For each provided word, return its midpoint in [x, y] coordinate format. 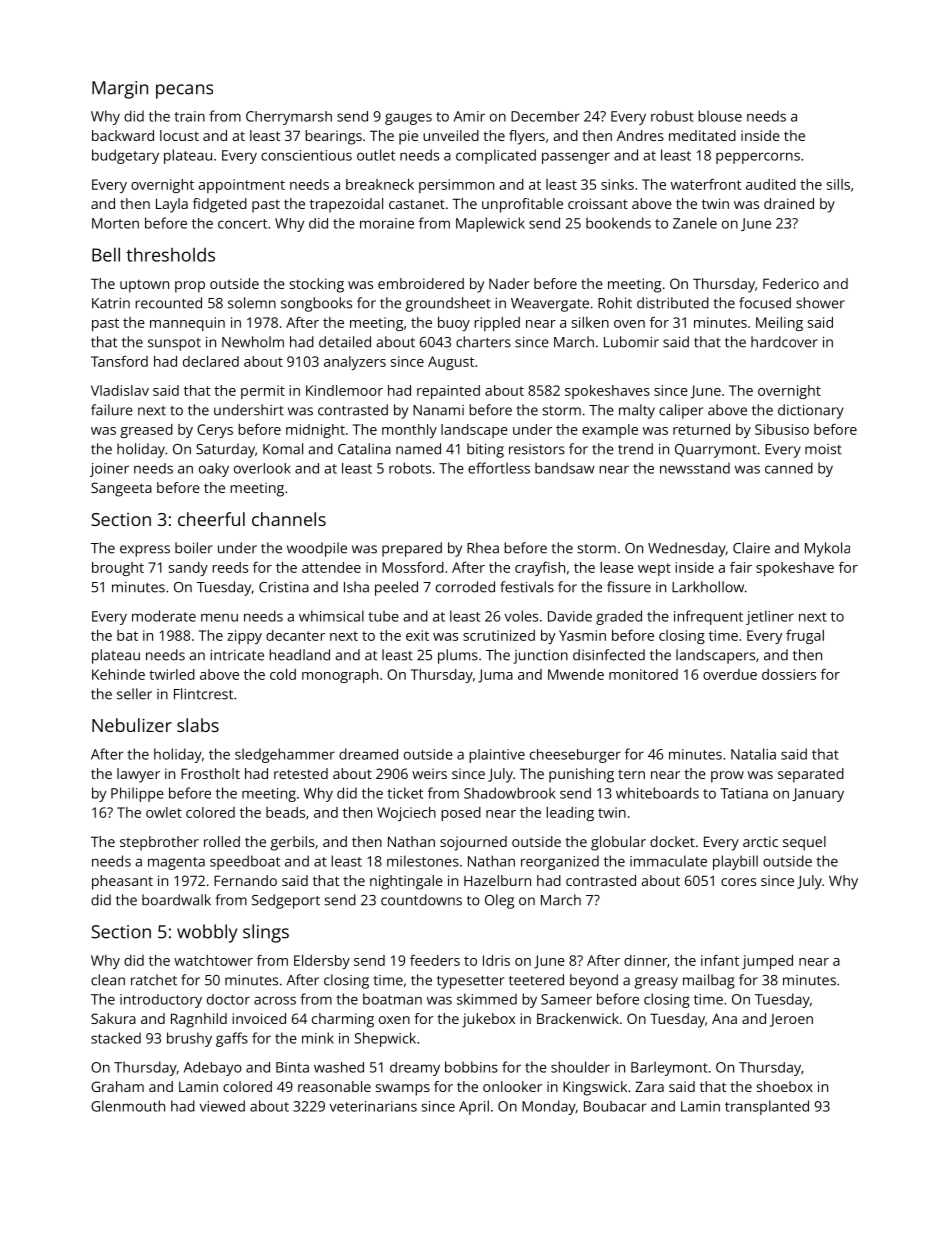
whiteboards [657, 793]
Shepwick [385, 1039]
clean [108, 980]
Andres [640, 135]
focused [765, 303]
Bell [106, 254]
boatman [392, 999]
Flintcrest [203, 694]
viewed [222, 1106]
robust [672, 116]
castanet [417, 204]
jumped [767, 962]
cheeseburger [575, 756]
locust [179, 135]
